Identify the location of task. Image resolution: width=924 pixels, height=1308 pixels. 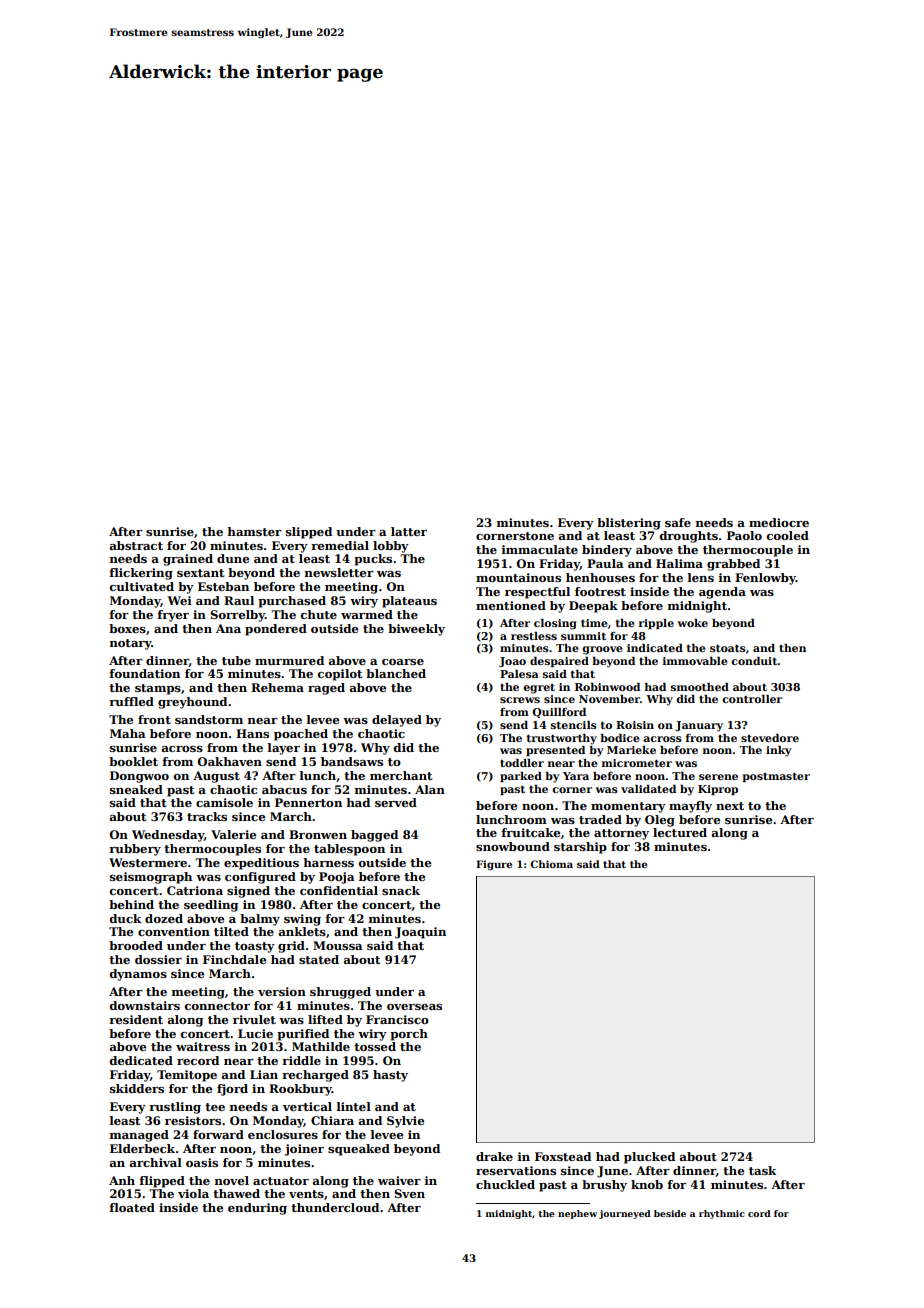
(762, 1170).
